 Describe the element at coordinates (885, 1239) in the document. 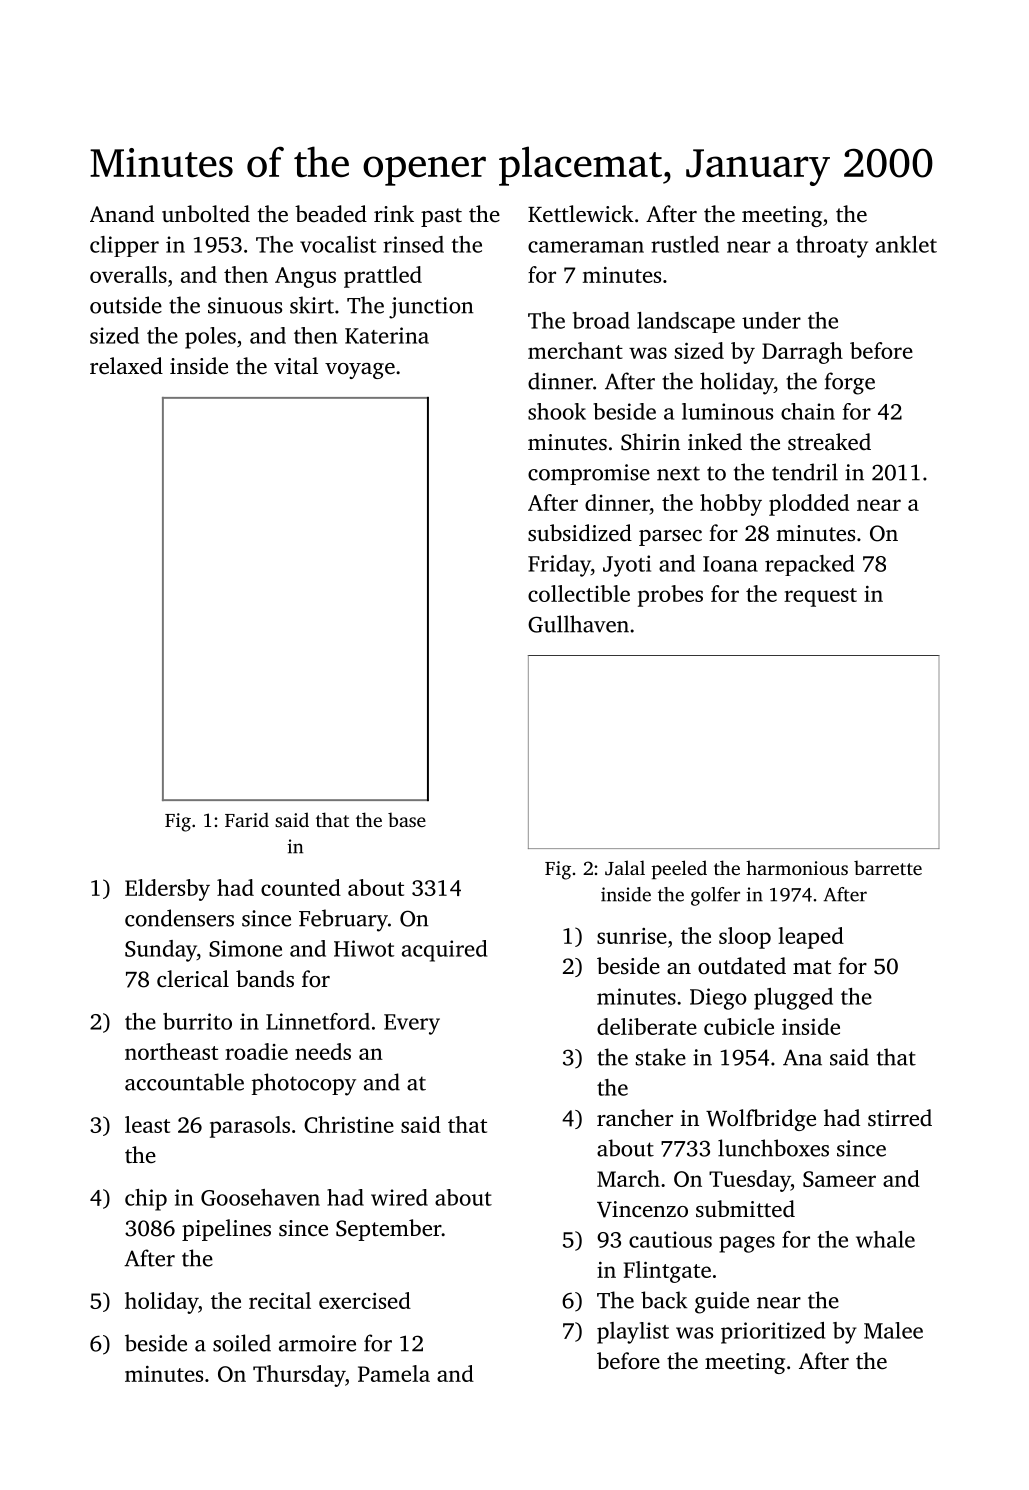

I see `whale` at that location.
